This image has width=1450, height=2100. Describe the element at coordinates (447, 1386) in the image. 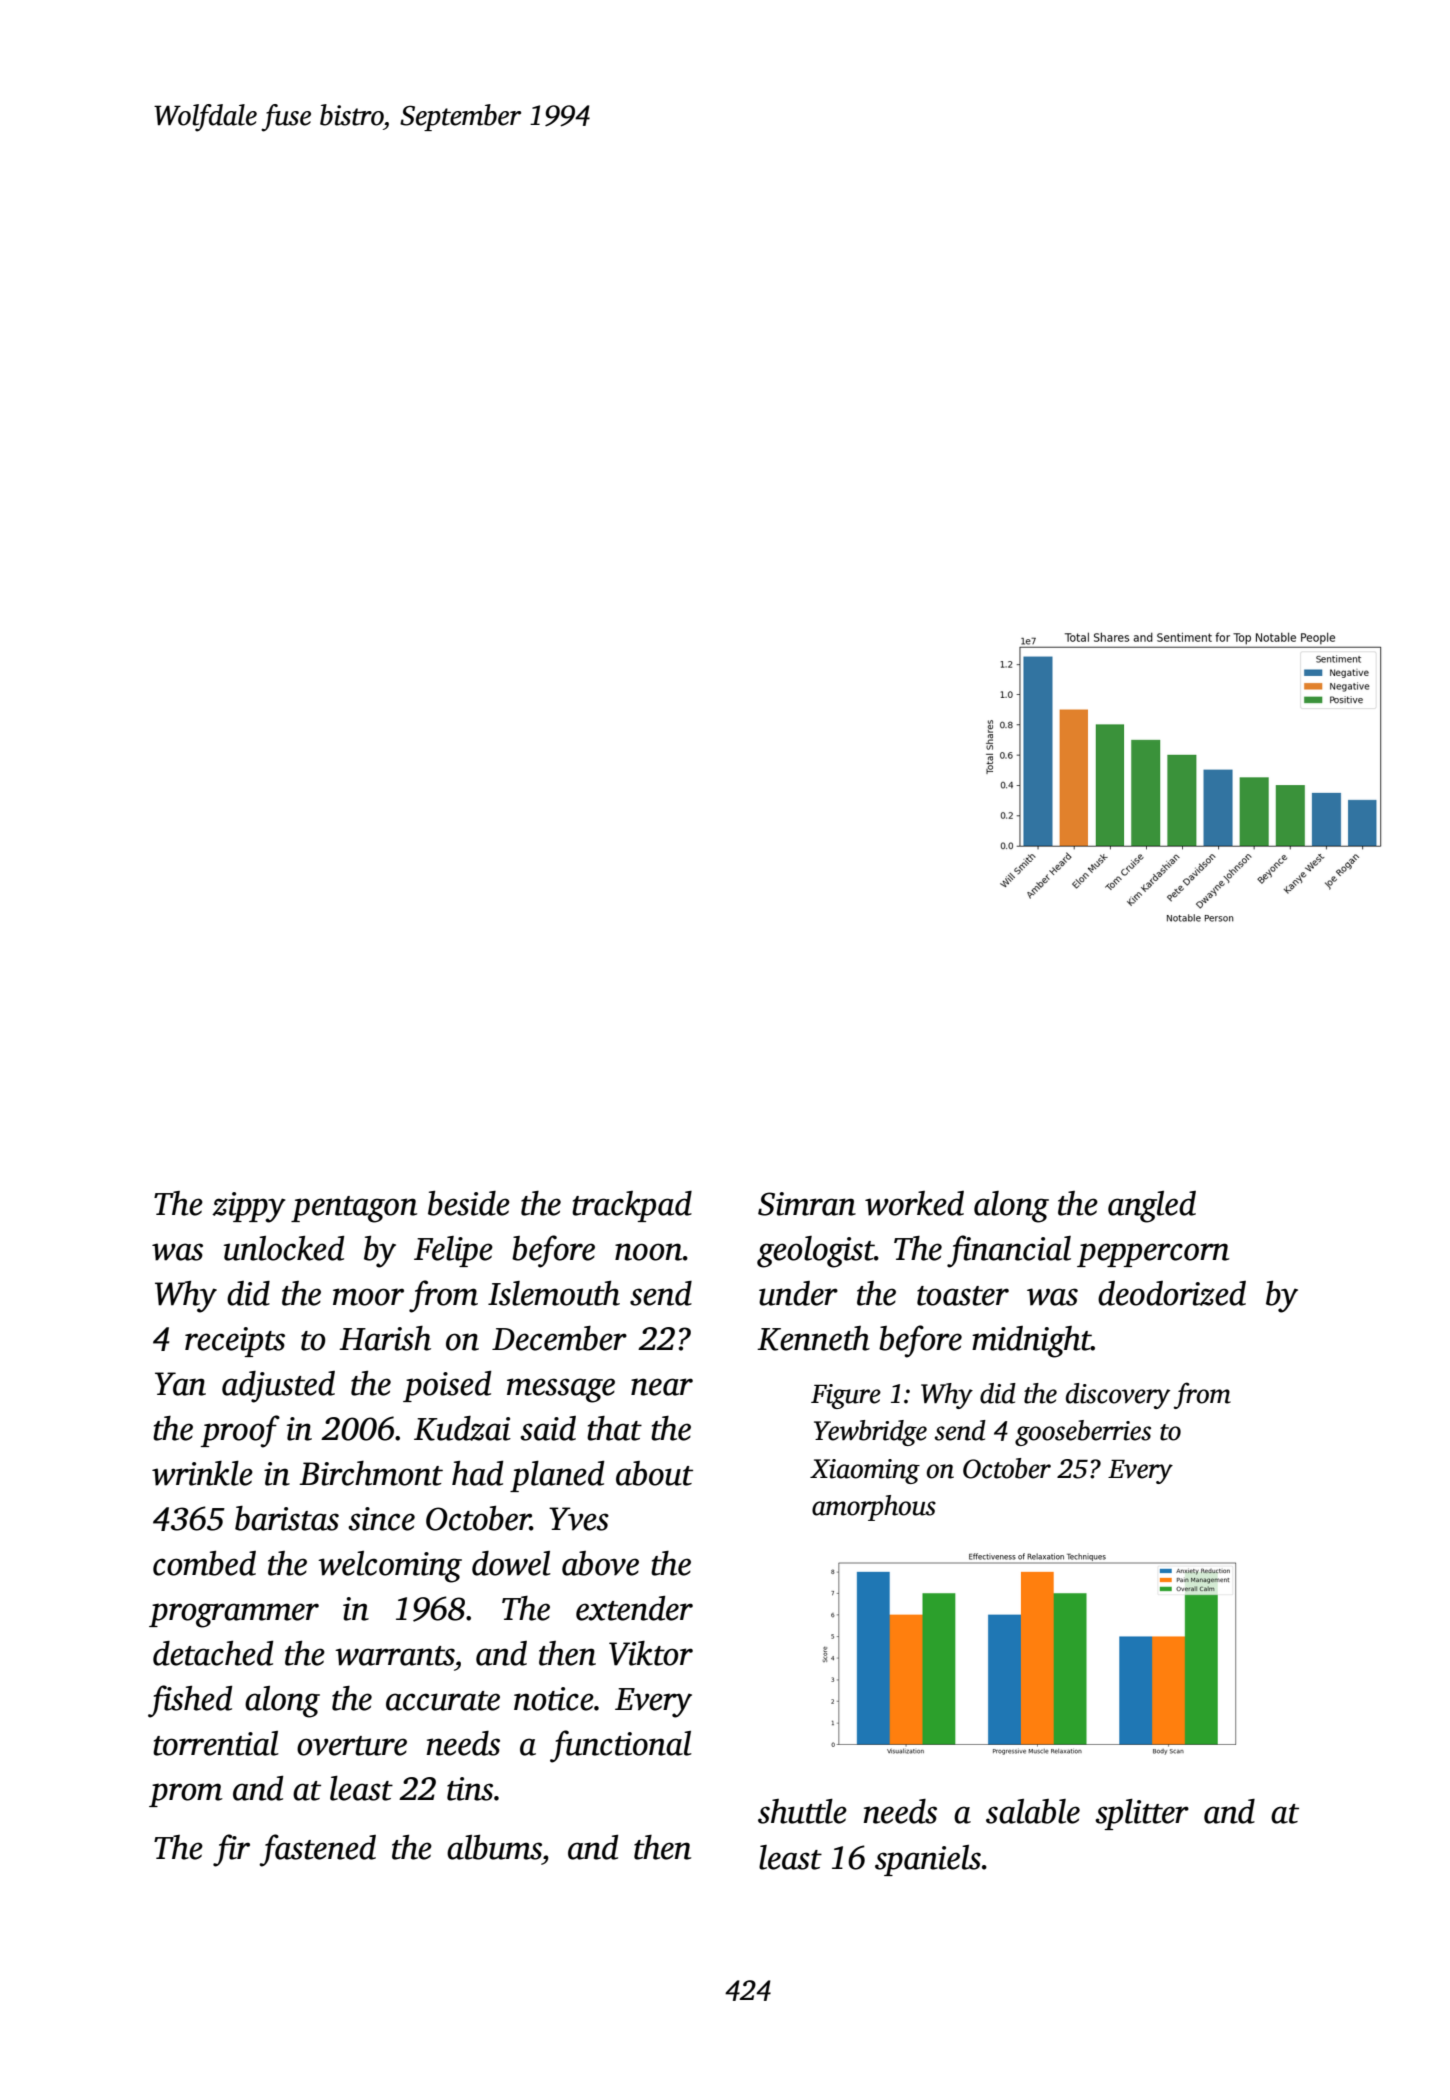

I see `poised` at that location.
